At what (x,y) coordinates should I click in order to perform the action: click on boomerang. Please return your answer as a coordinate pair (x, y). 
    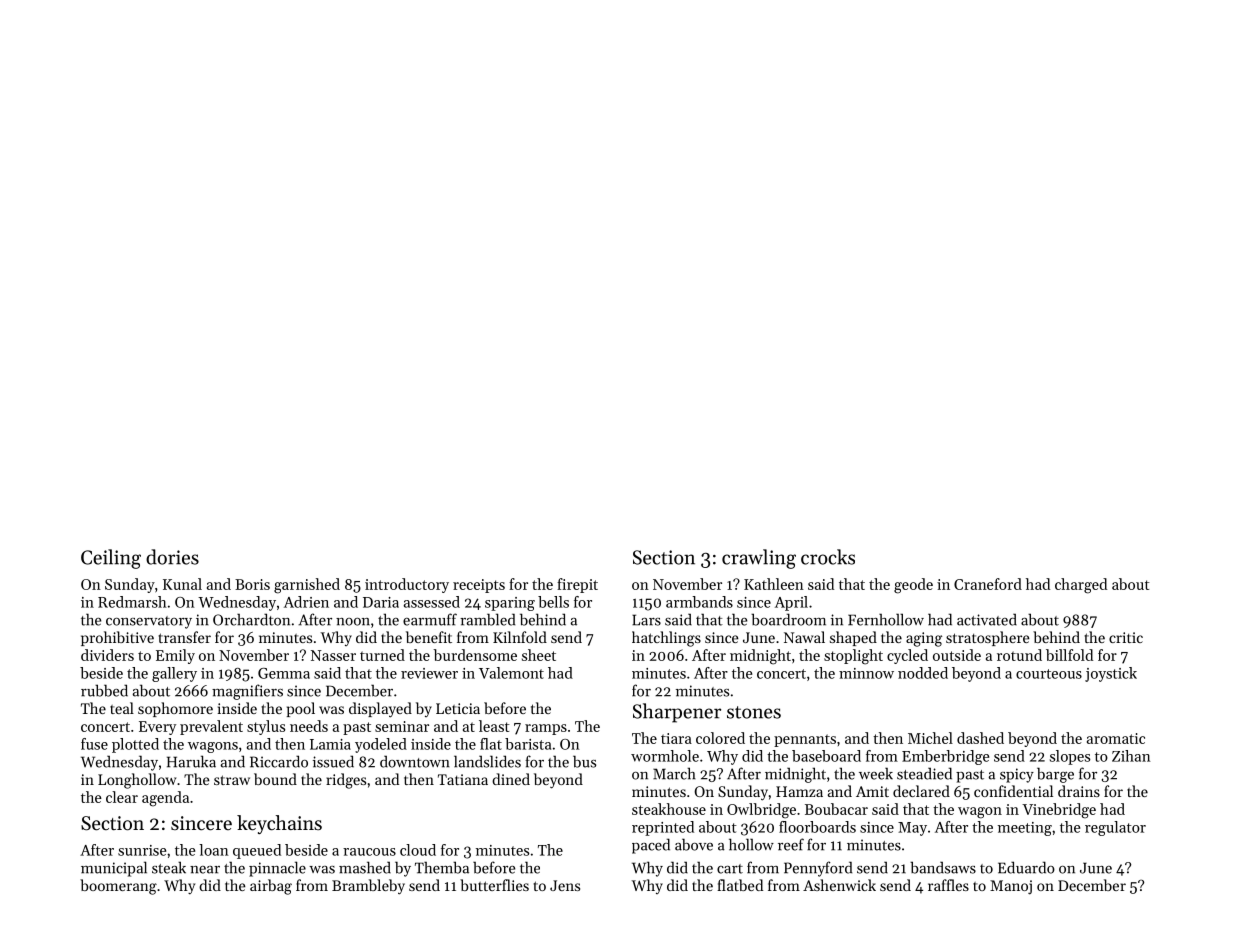
    Looking at the image, I should click on (118, 887).
